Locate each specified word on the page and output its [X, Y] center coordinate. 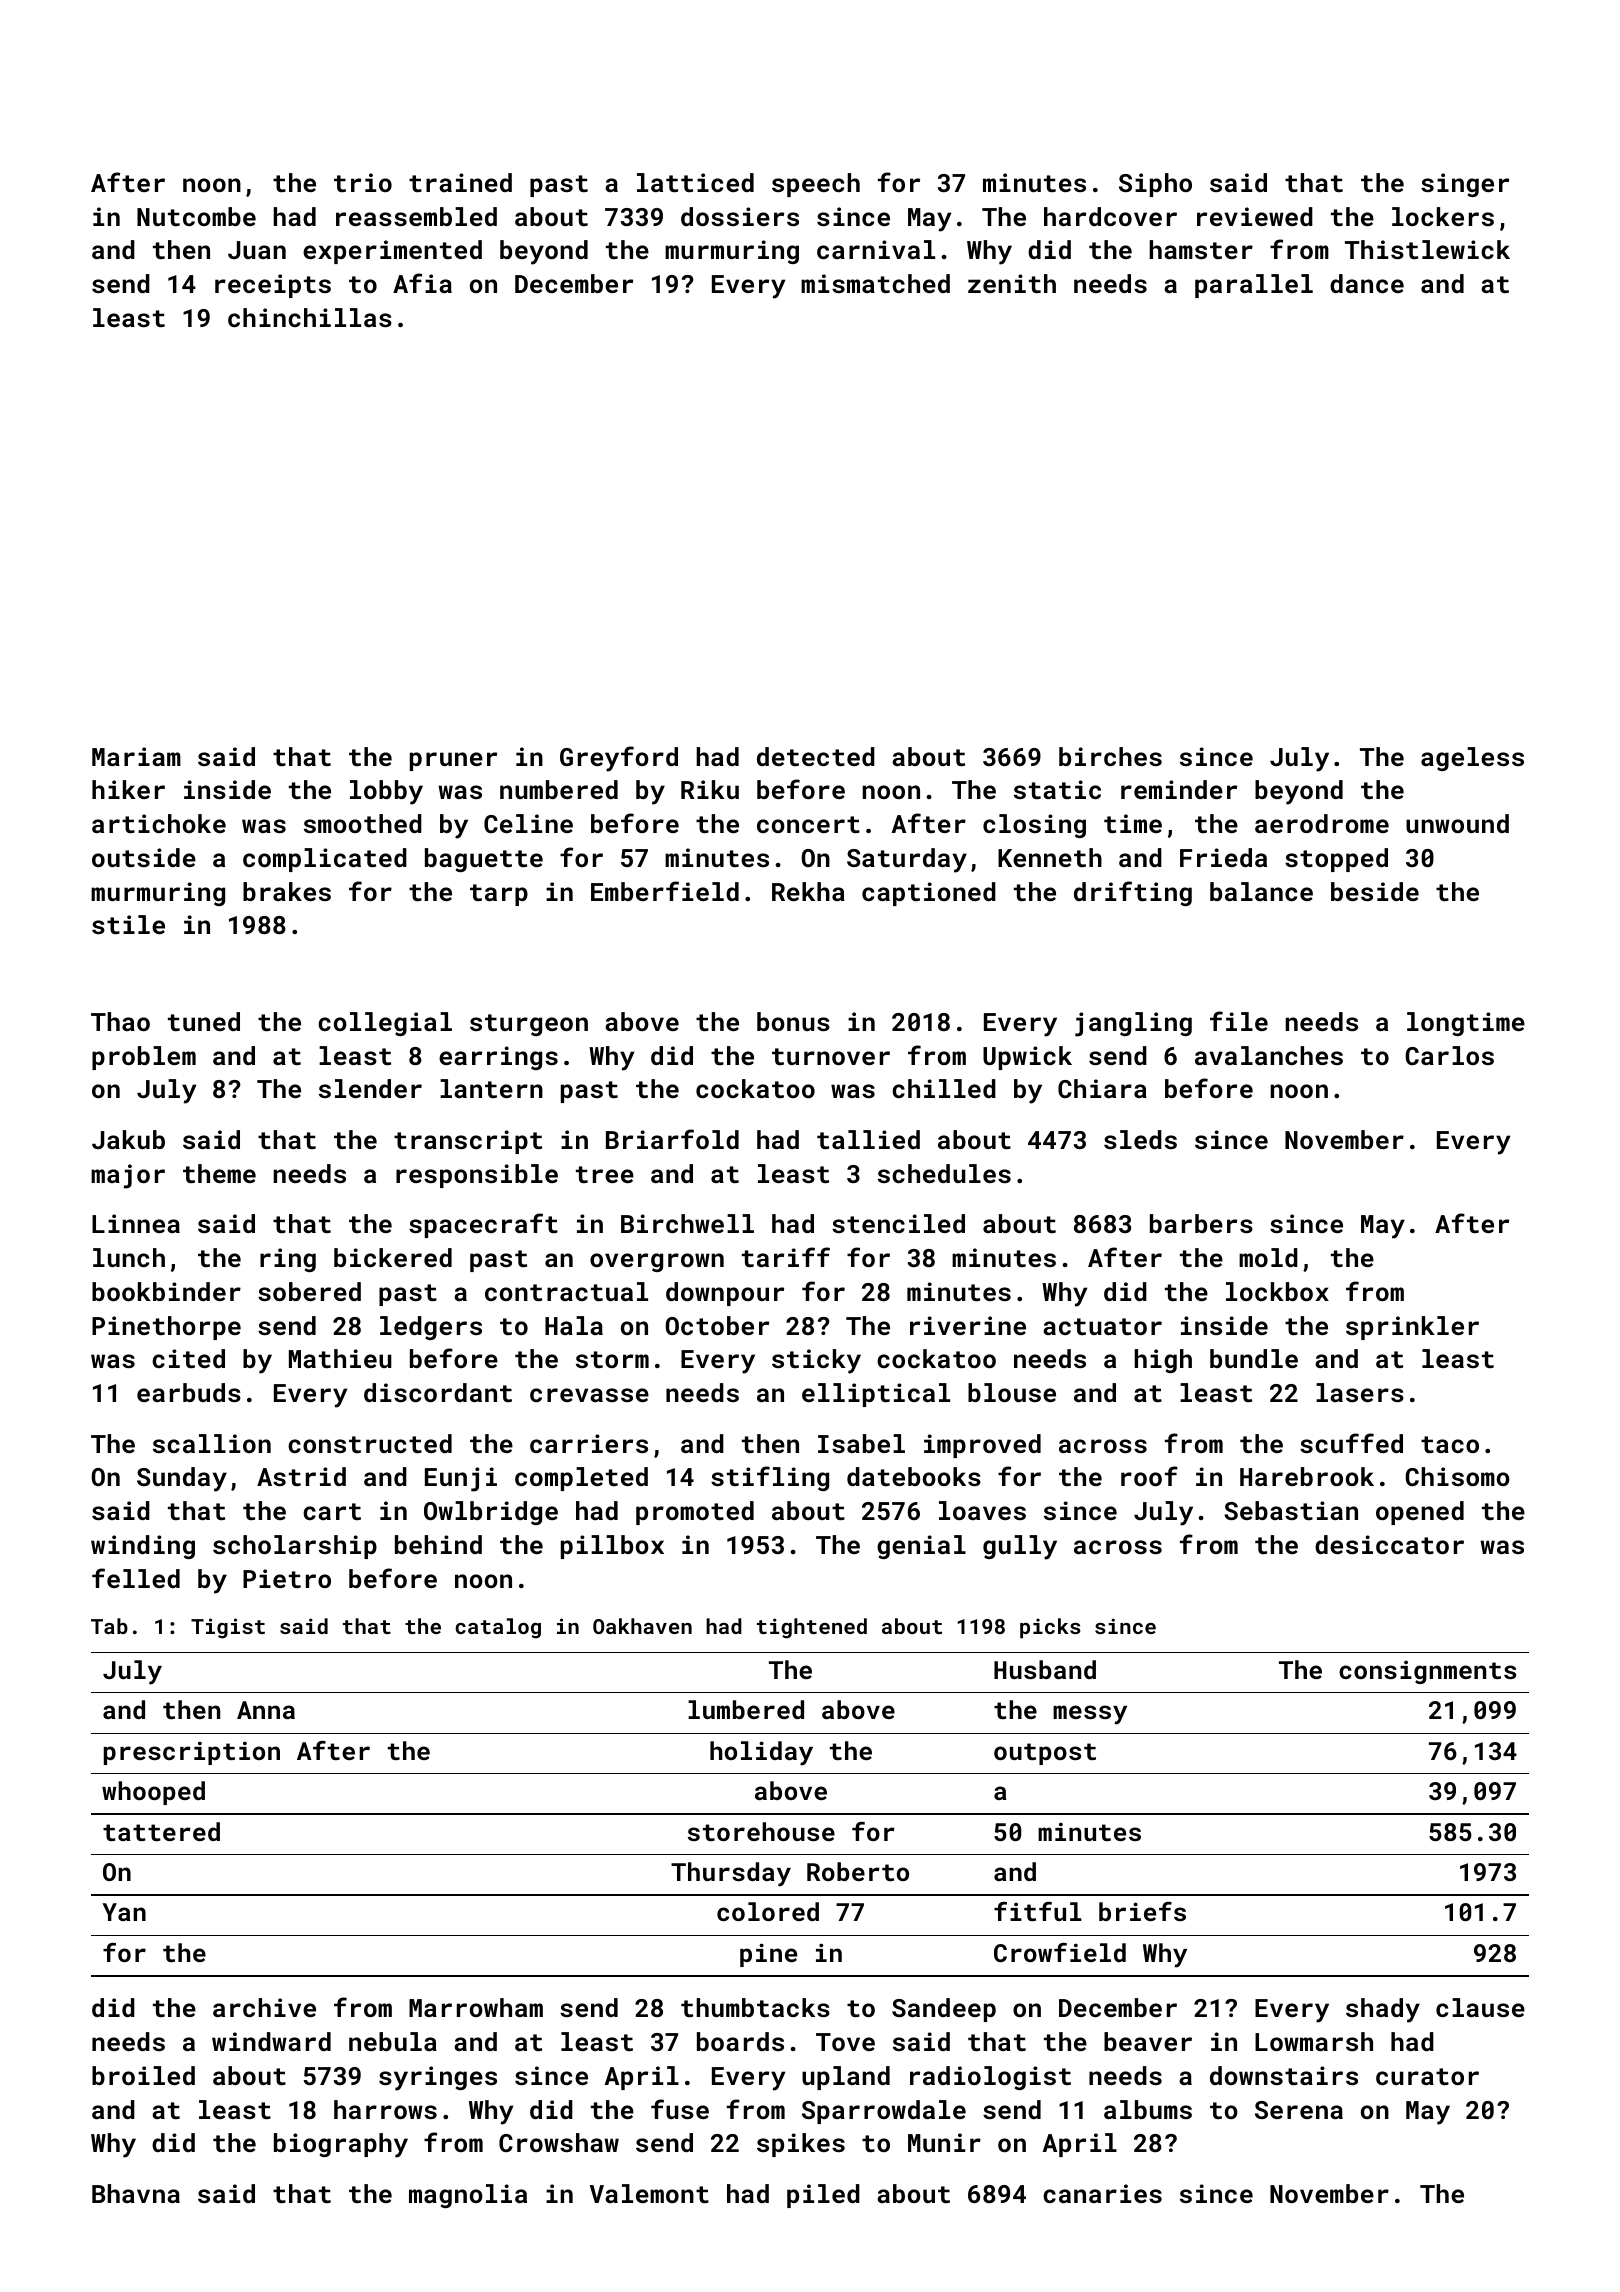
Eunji [461, 1479]
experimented [392, 252]
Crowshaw [559, 2142]
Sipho [1155, 185]
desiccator [1389, 1544]
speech [816, 185]
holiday [761, 1753]
